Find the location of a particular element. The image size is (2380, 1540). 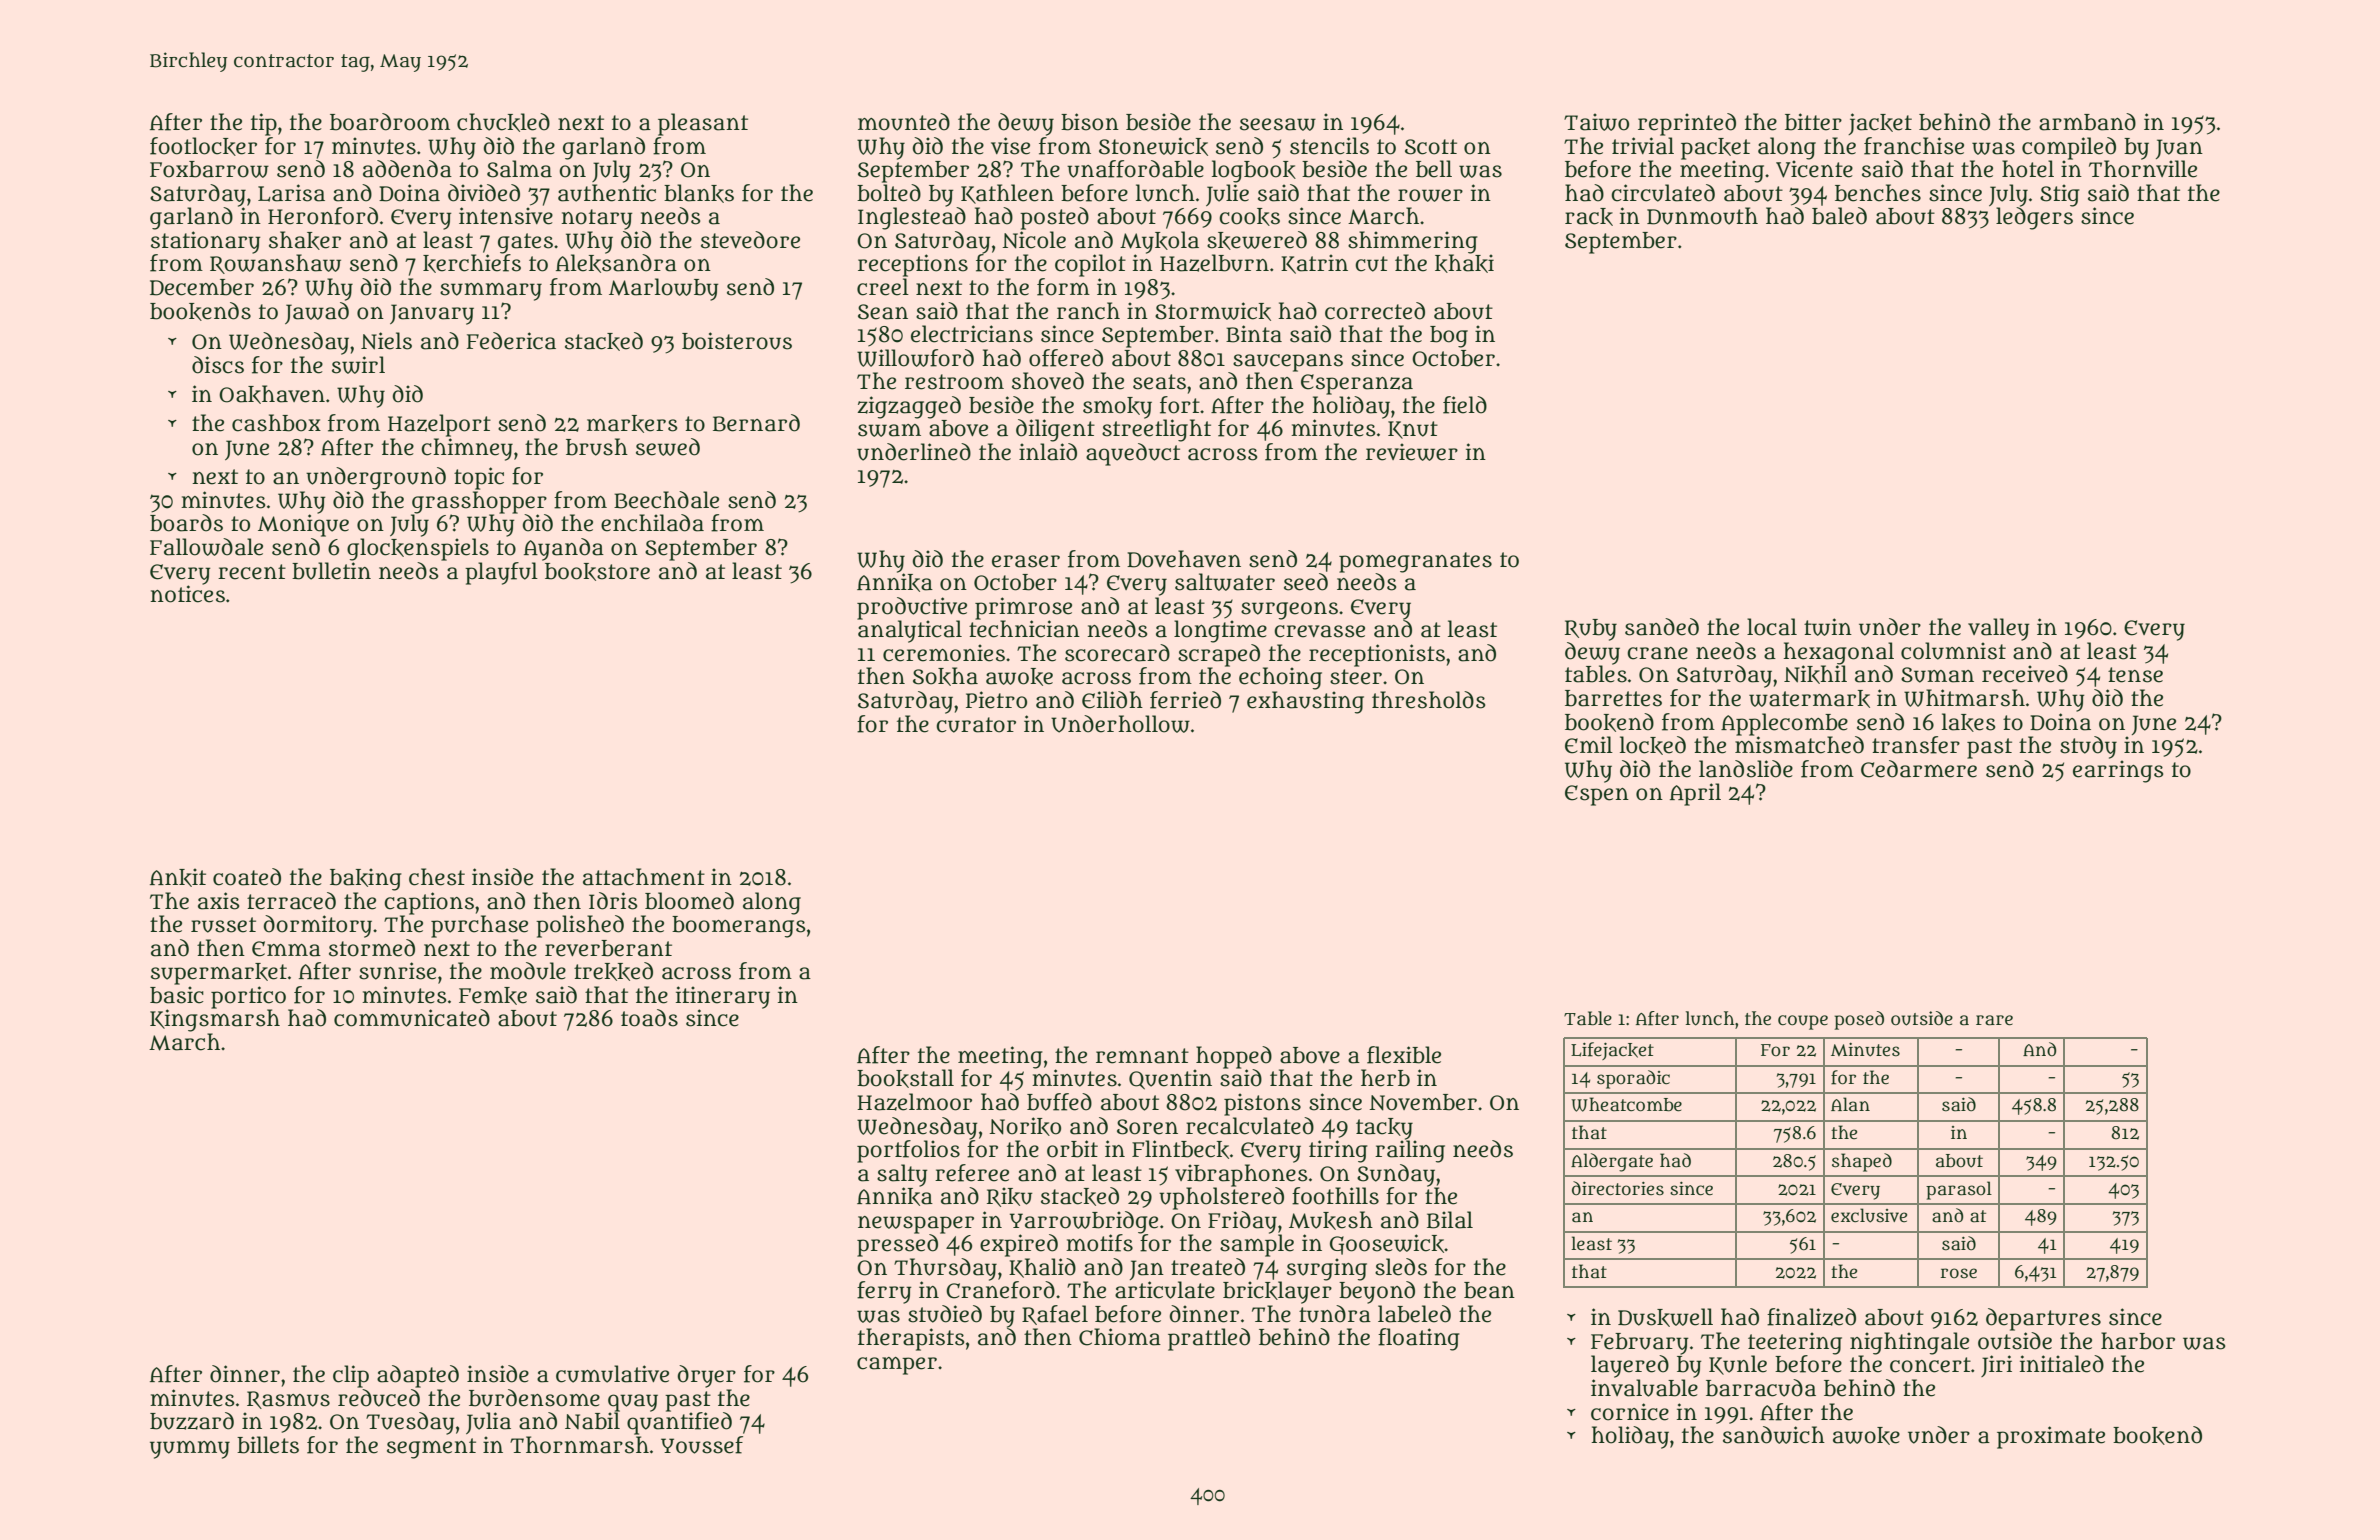

clip is located at coordinates (351, 1376).
